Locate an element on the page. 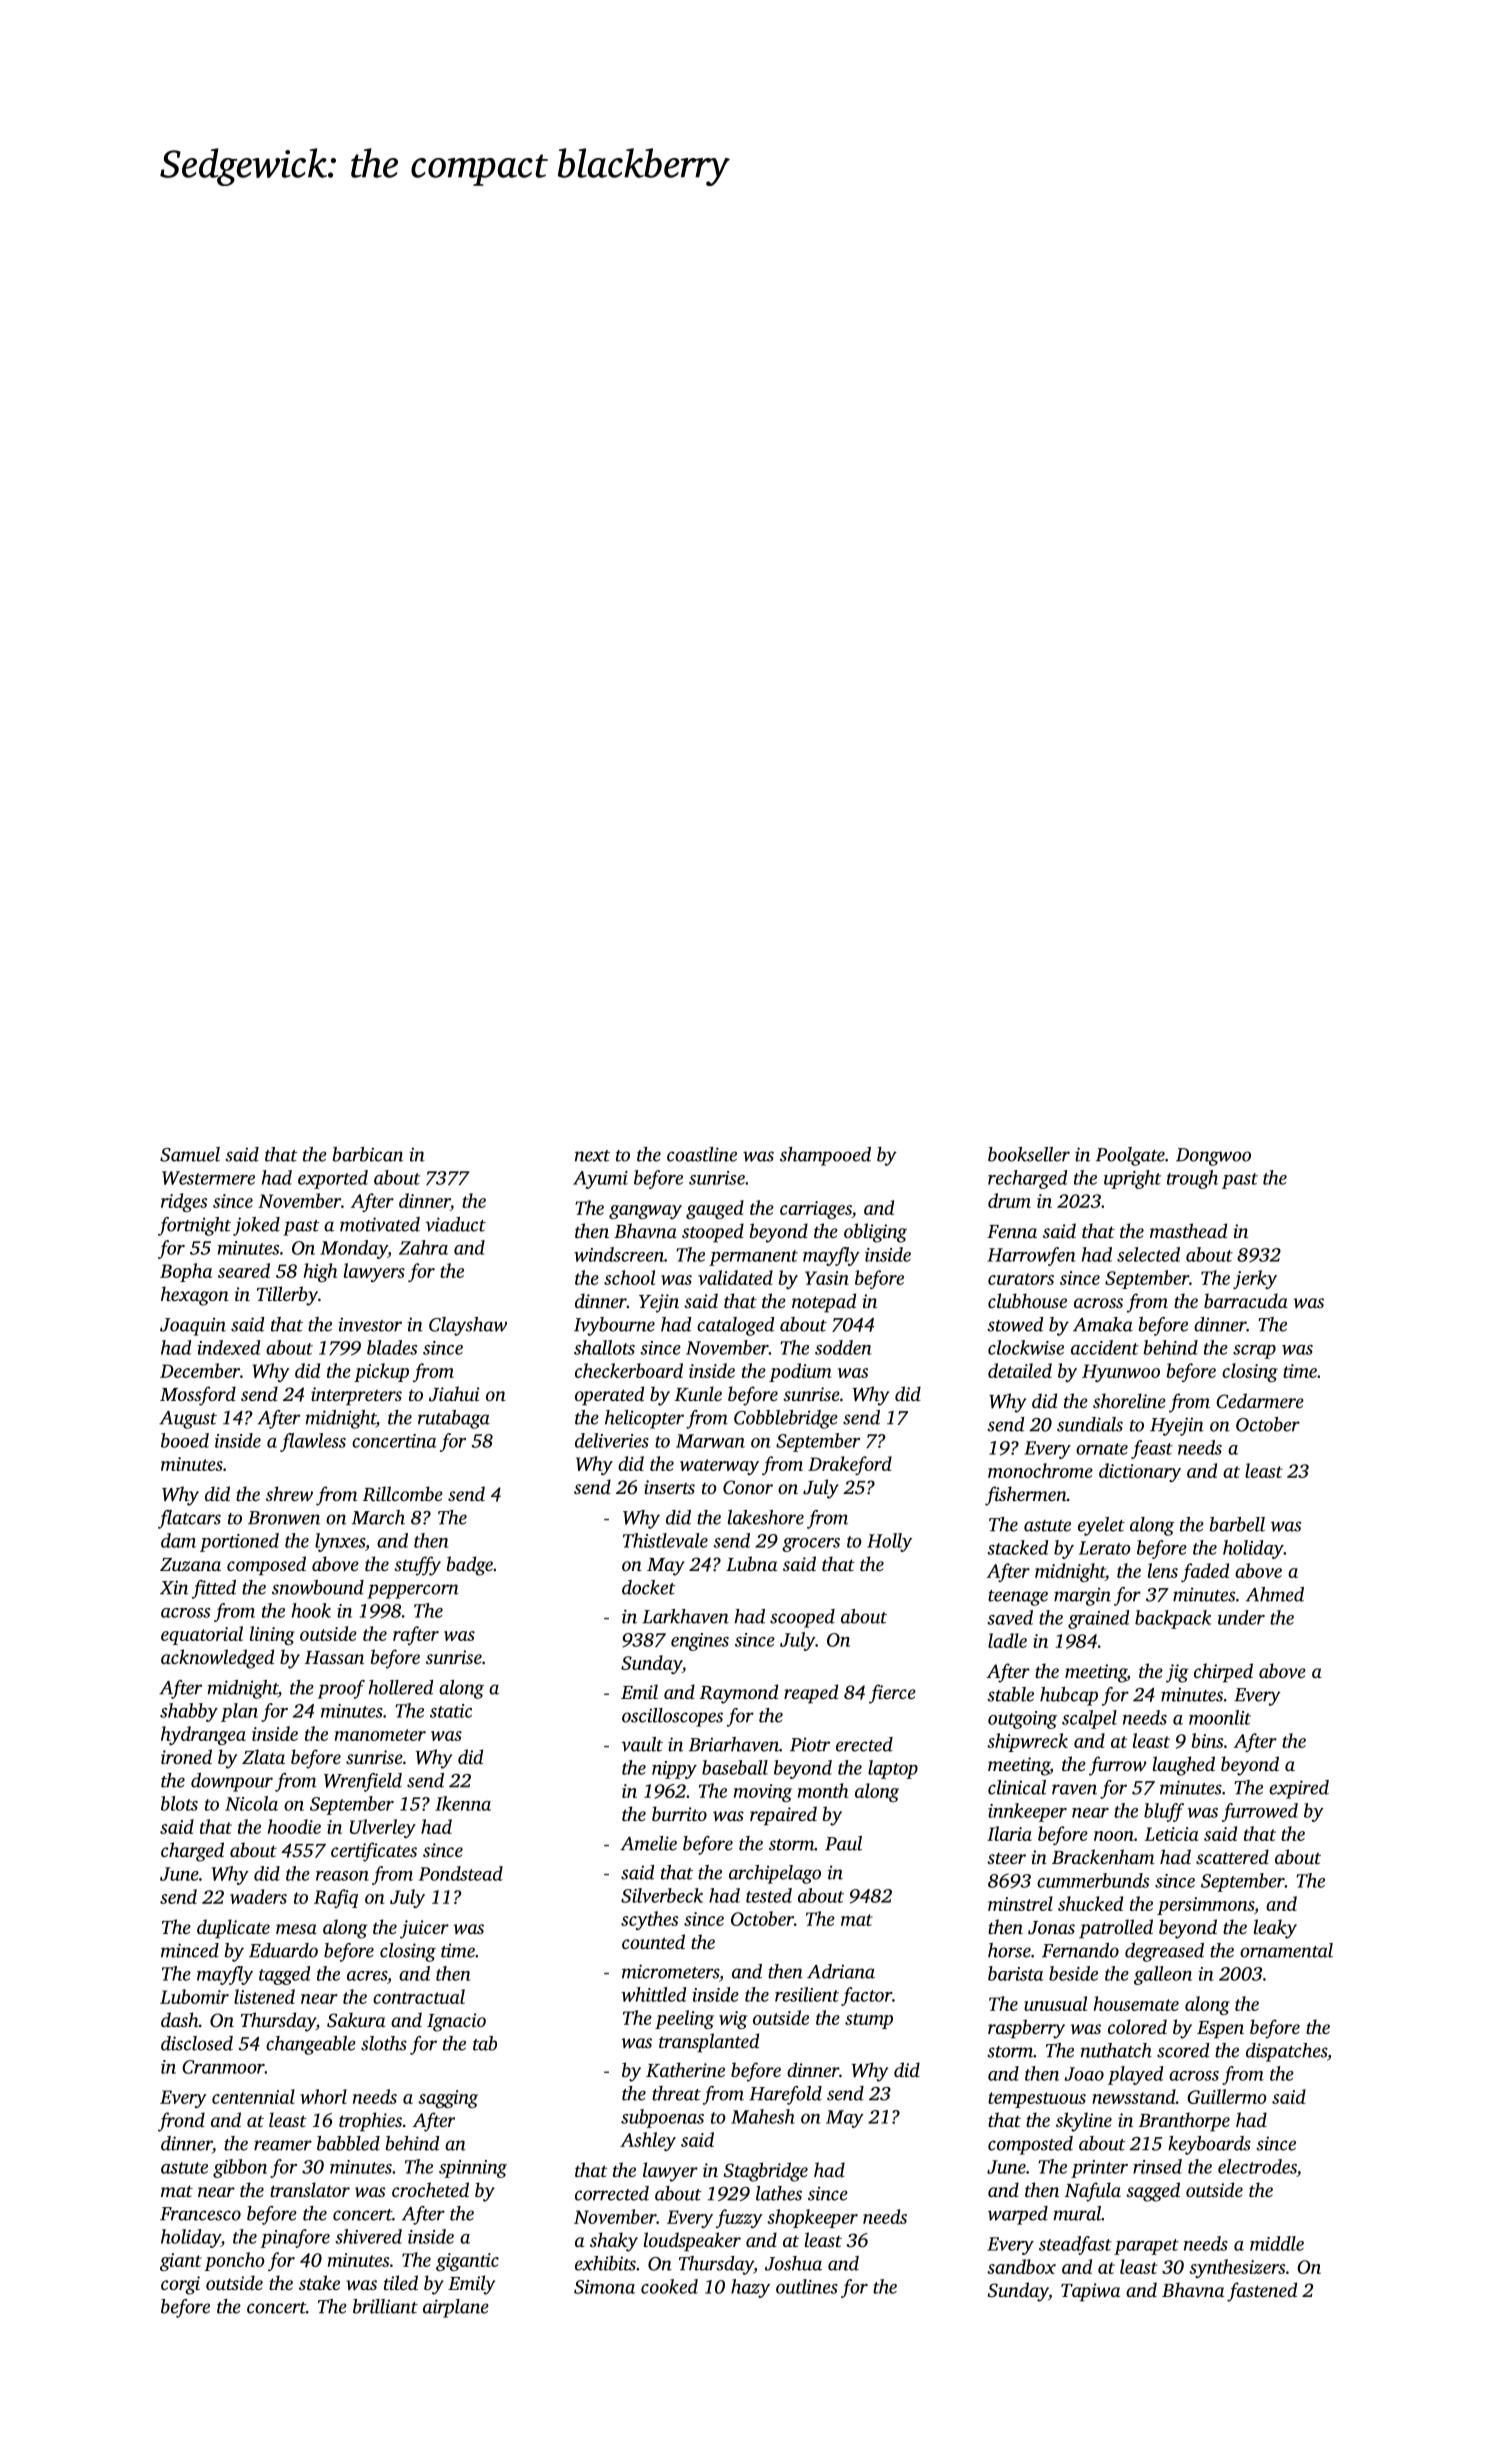 The width and height of the page is (1496, 2464). barracuda is located at coordinates (1246, 1300).
